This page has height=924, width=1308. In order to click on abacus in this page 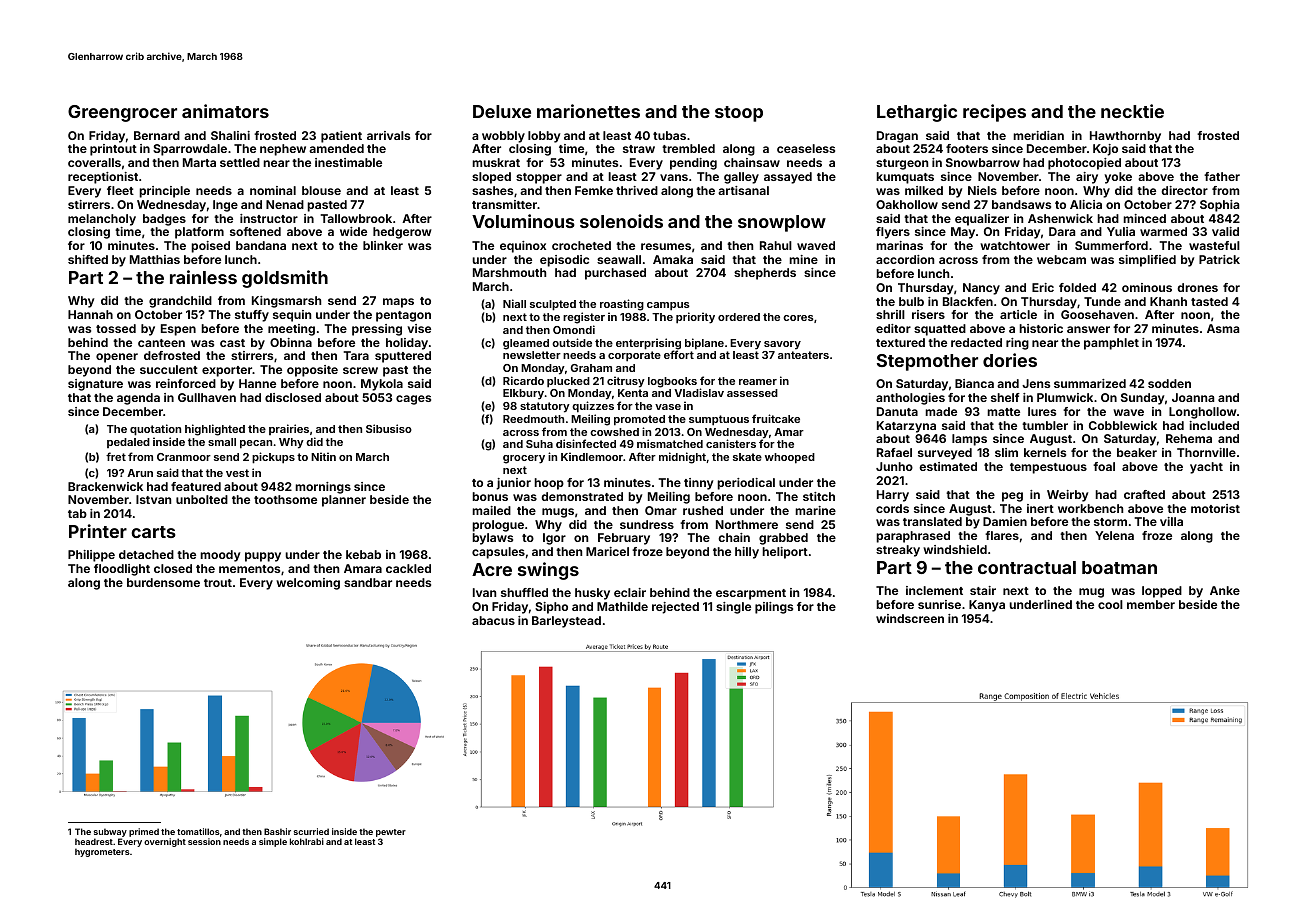, I will do `click(493, 620)`.
